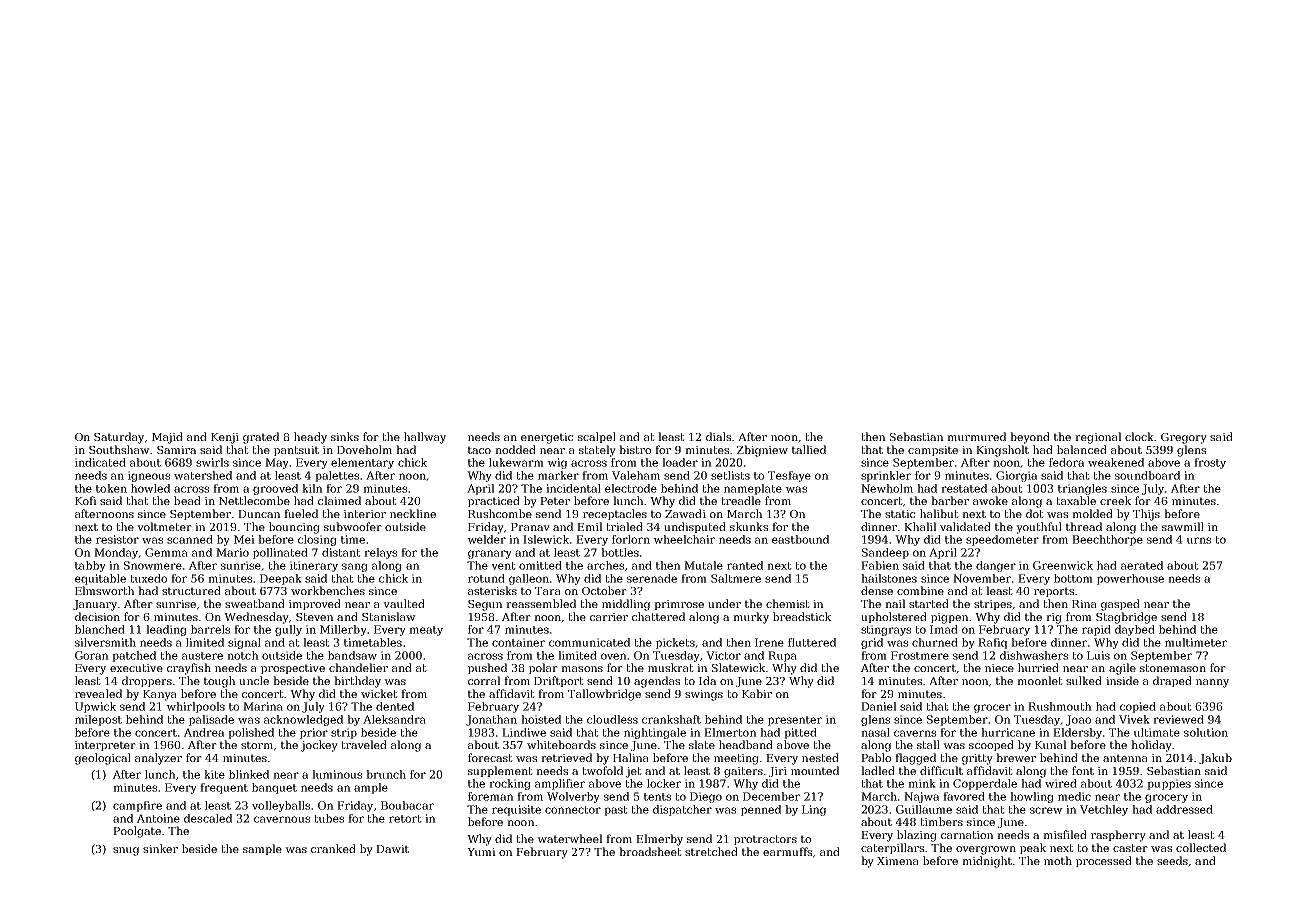 This document has width=1308, height=924. Describe the element at coordinates (631, 488) in the document. I see `electrode` at that location.
